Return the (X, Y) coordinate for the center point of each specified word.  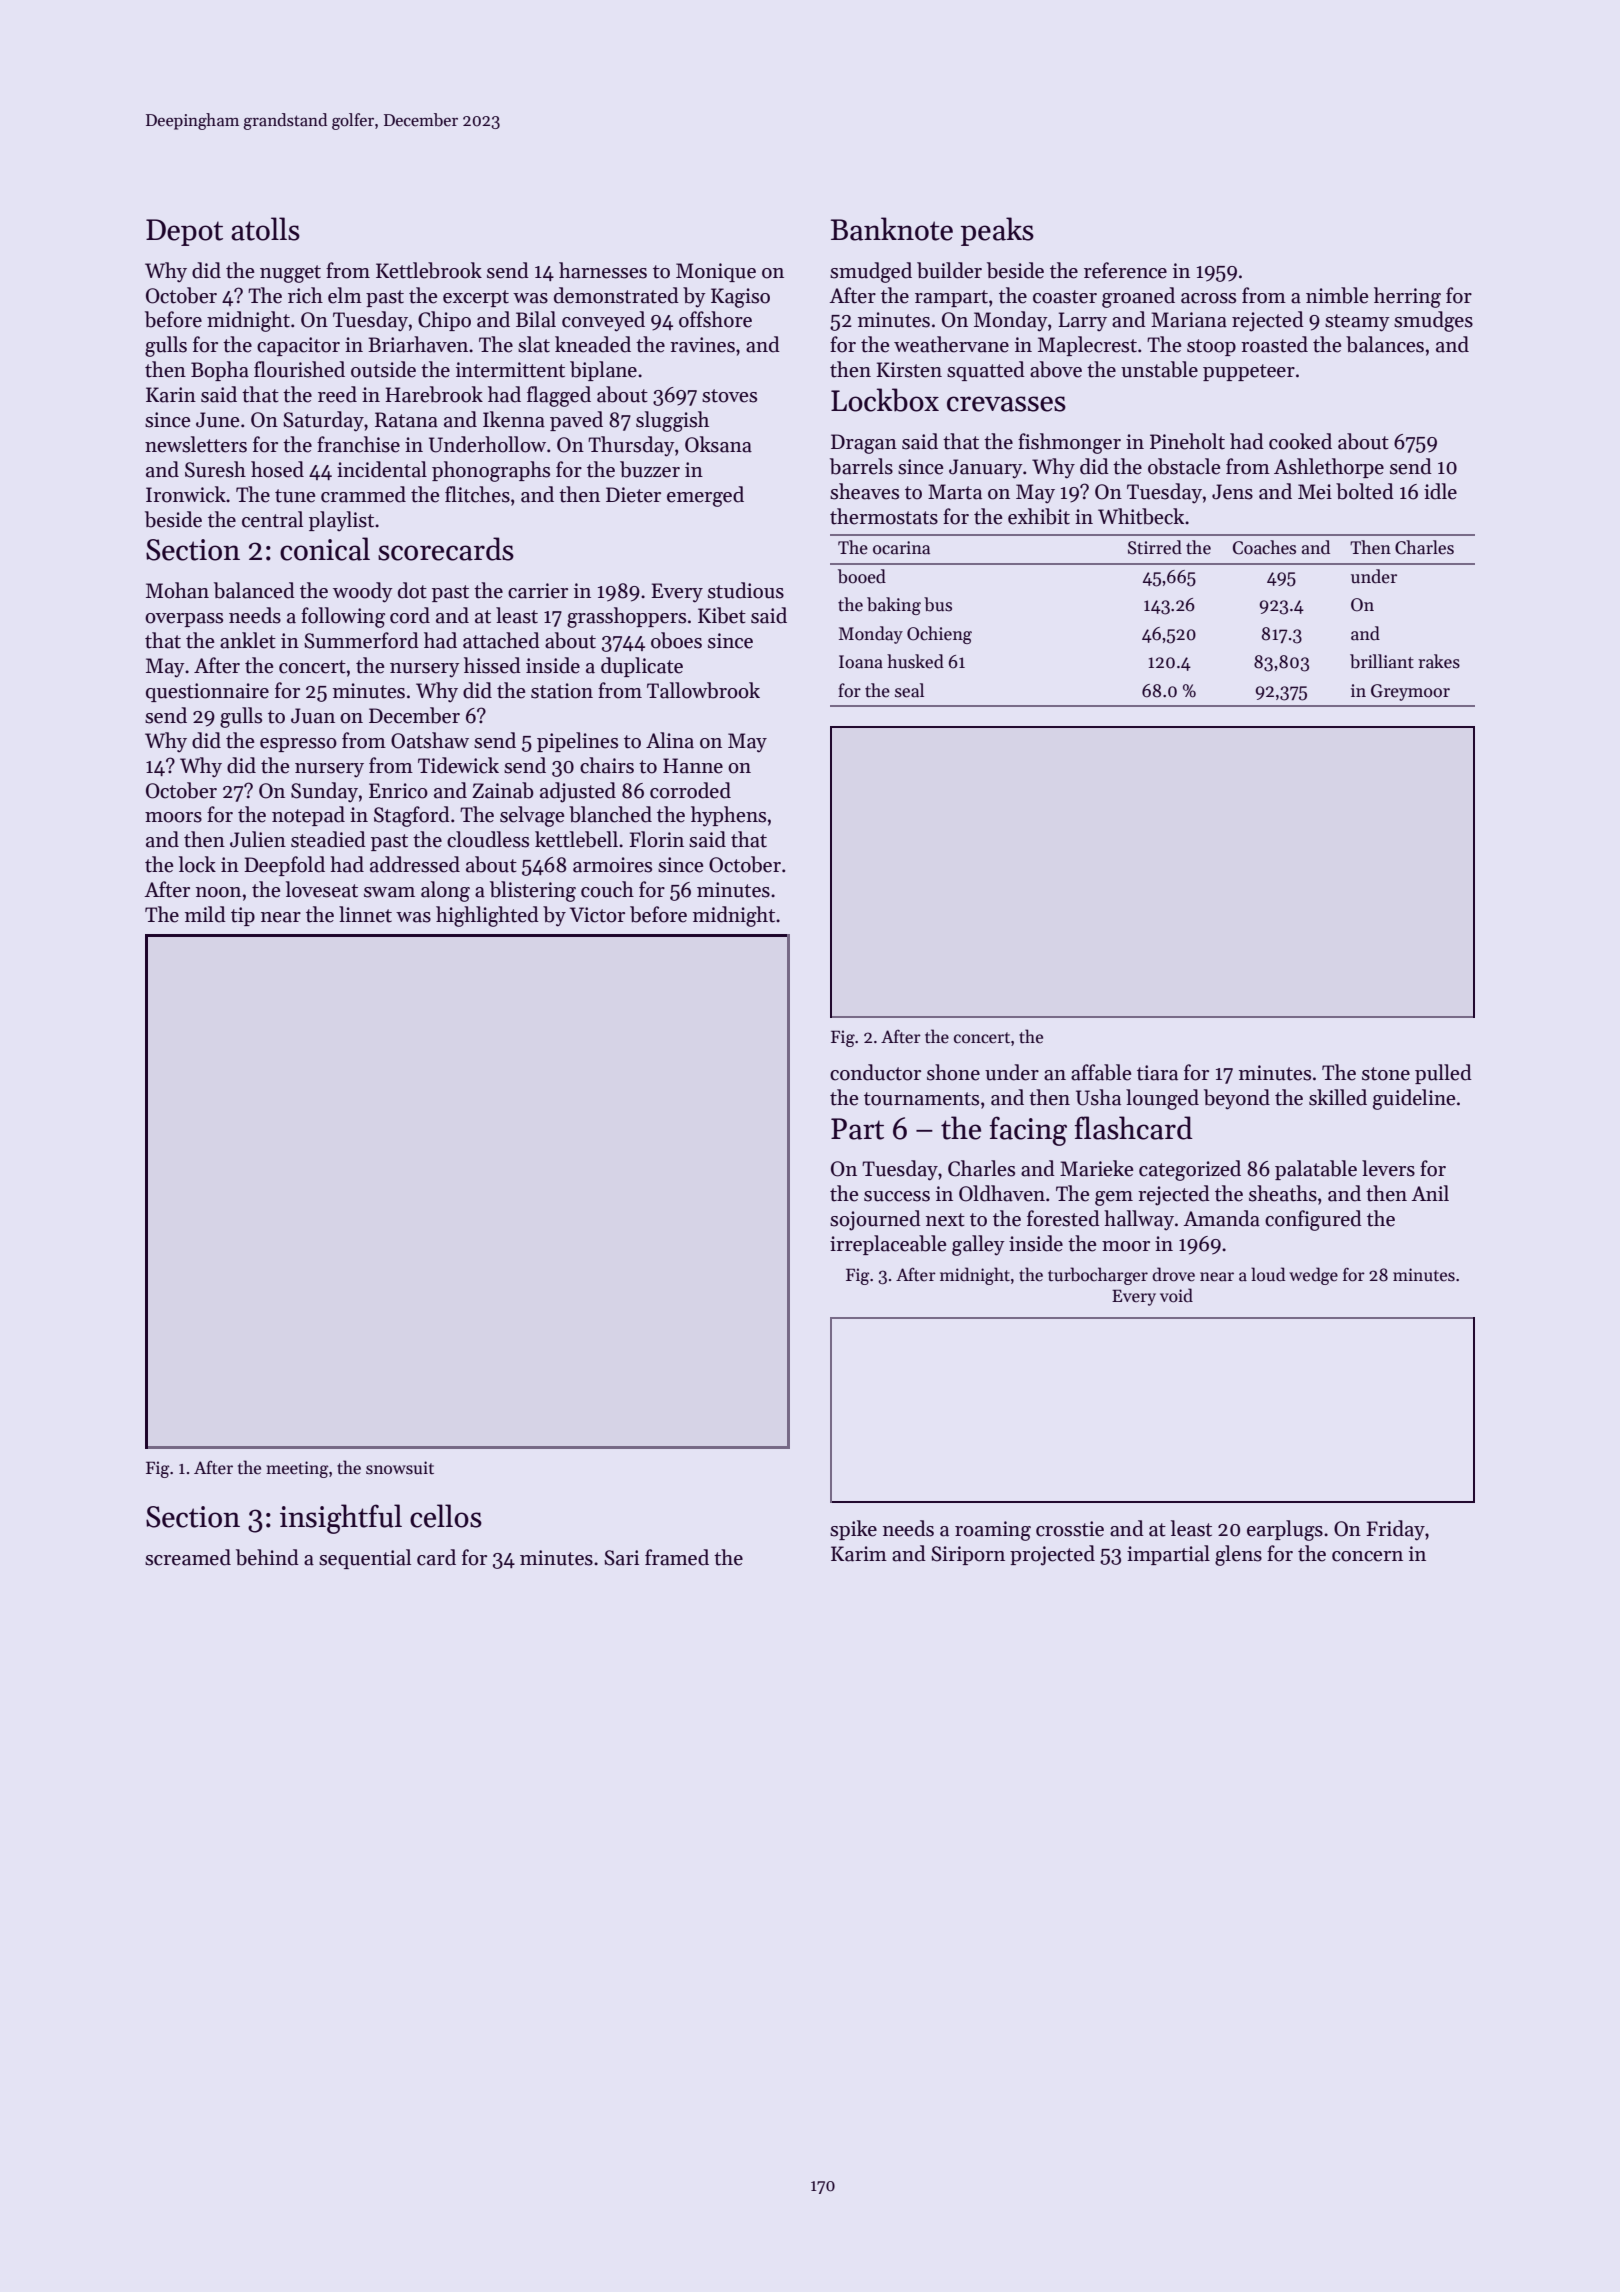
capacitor (298, 346)
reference (1125, 270)
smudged (871, 272)
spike (853, 1530)
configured (1313, 1220)
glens (1238, 1555)
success (897, 1196)
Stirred (1155, 547)
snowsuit (400, 1468)
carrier (538, 591)
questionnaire (207, 692)
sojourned (875, 1220)
